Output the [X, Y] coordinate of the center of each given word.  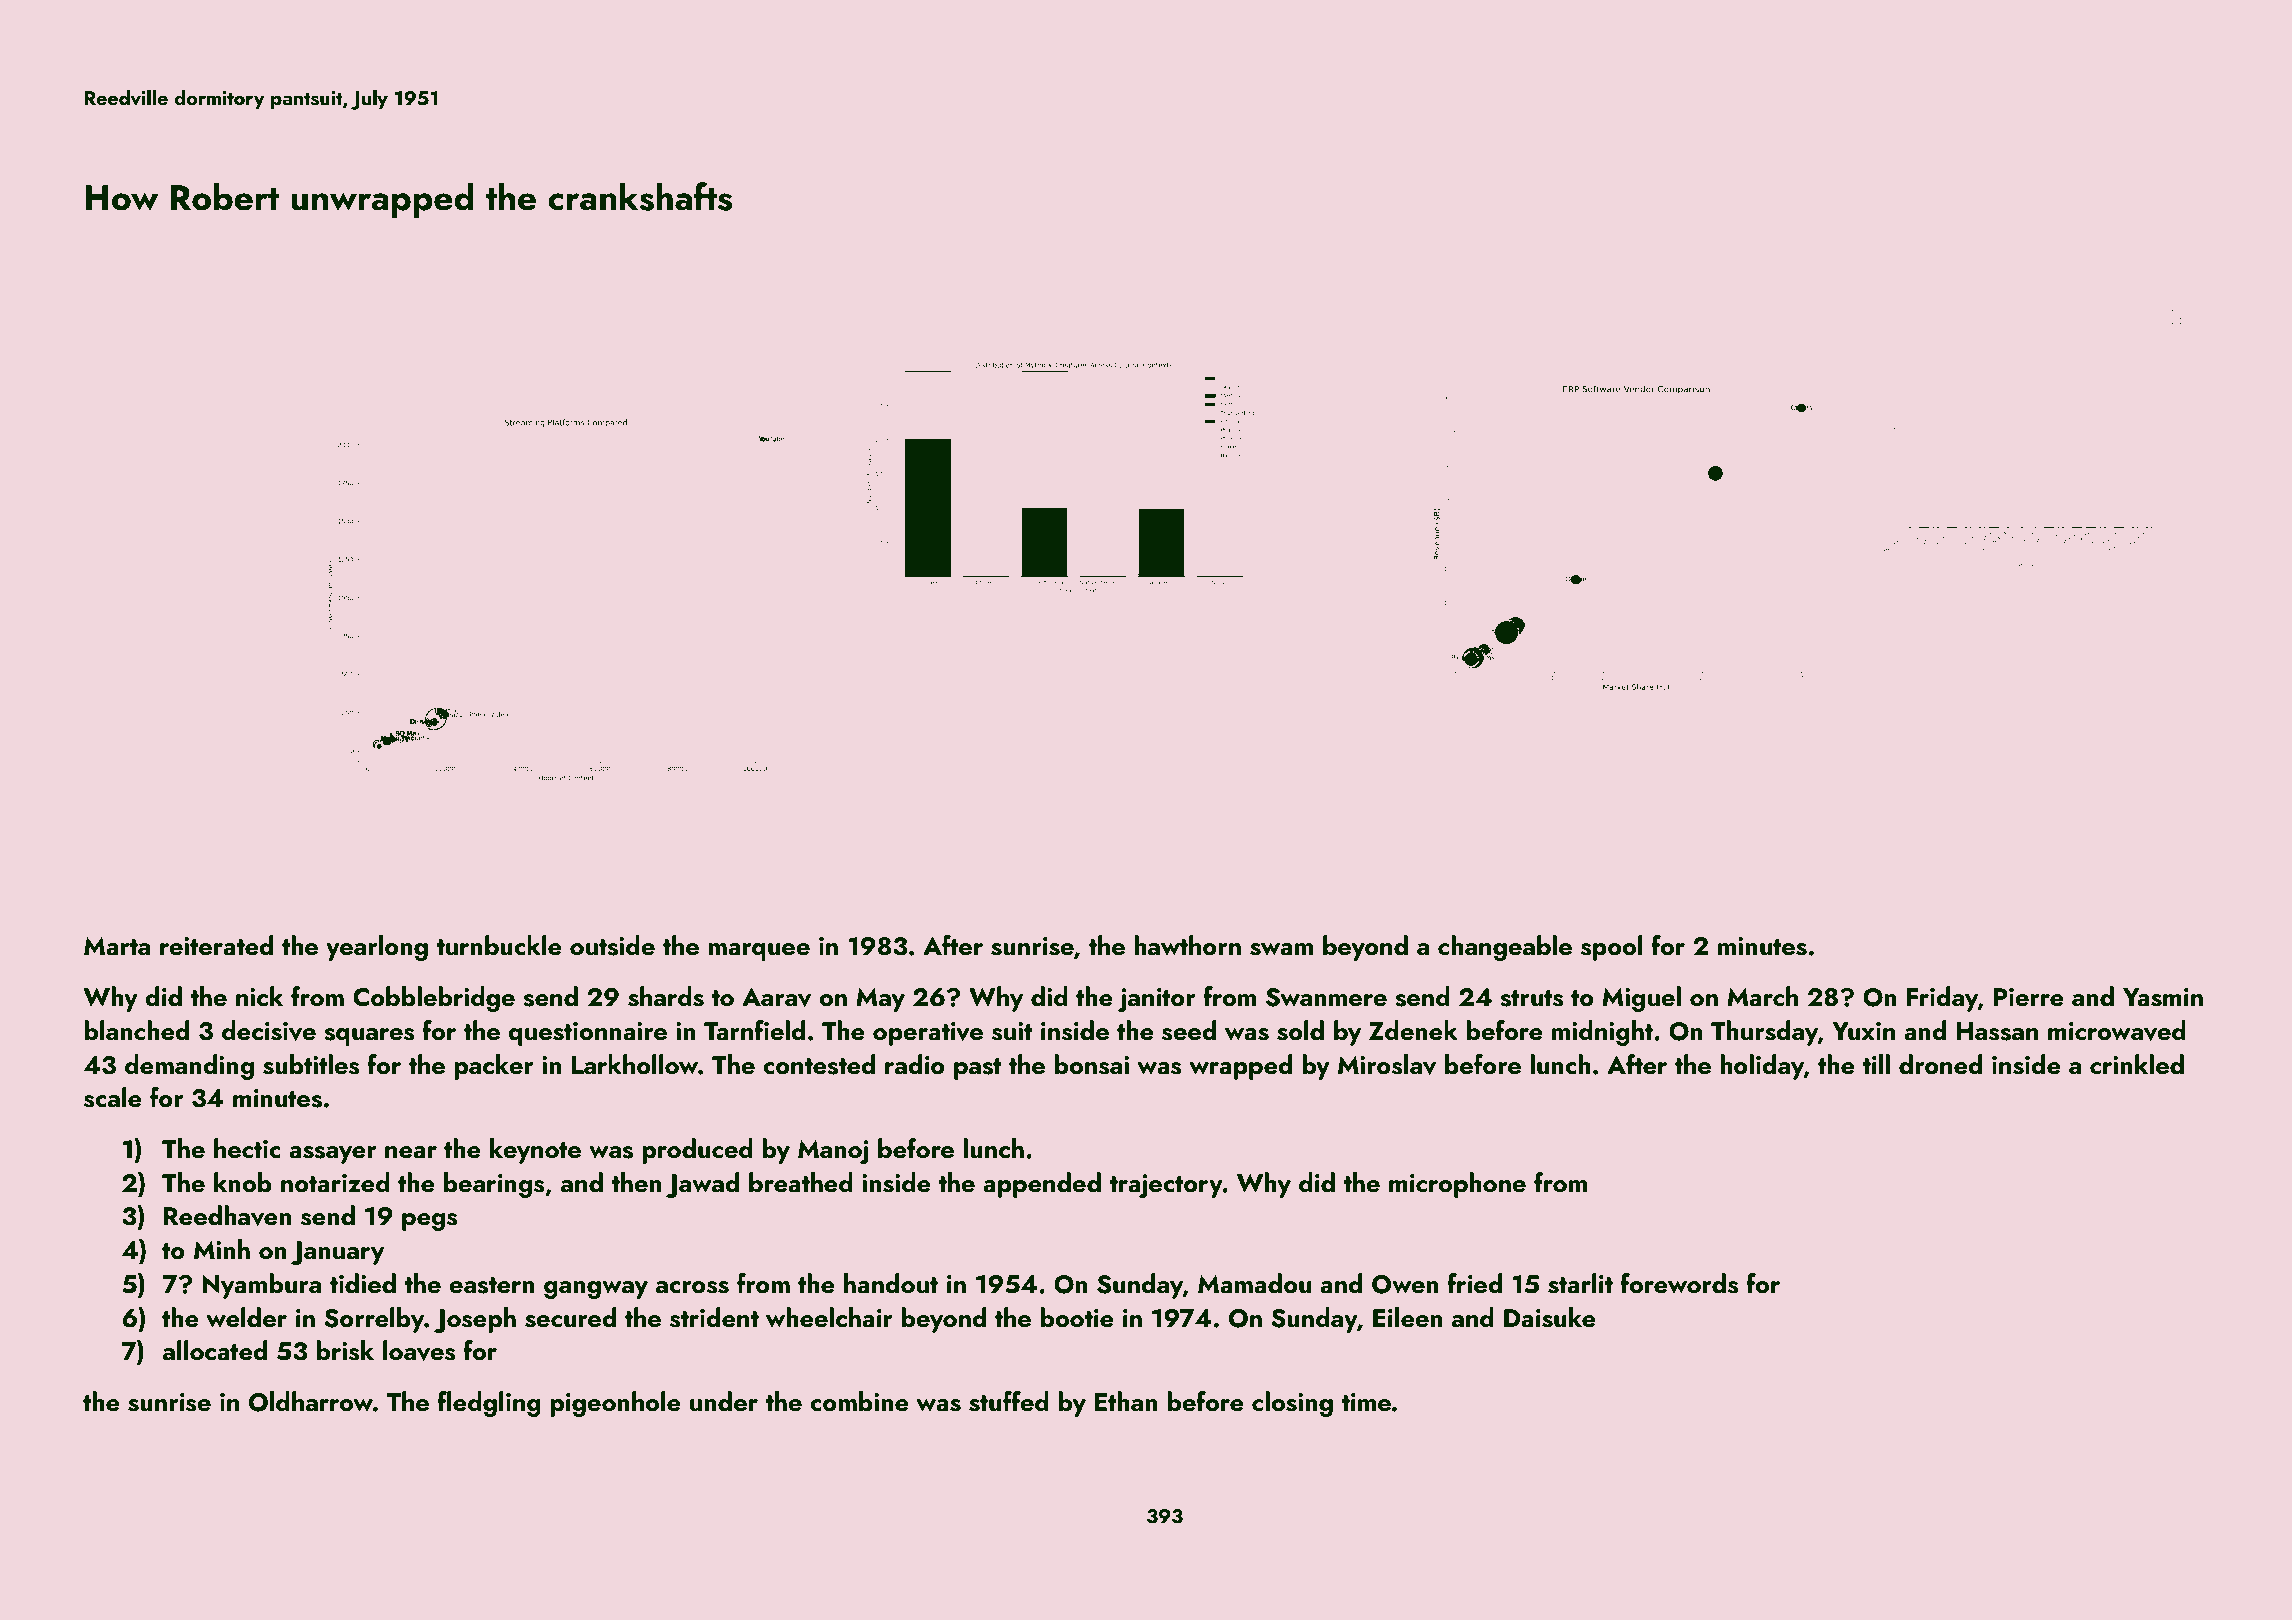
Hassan [1997, 1031]
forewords [1679, 1283]
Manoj [833, 1152]
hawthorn [1187, 945]
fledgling [489, 1404]
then [636, 1182]
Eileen [1408, 1317]
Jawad [702, 1185]
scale [113, 1097]
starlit [1580, 1283]
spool [1612, 948]
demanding [189, 1067]
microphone [1457, 1185]
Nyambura [262, 1286]
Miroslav [1387, 1064]
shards [666, 996]
